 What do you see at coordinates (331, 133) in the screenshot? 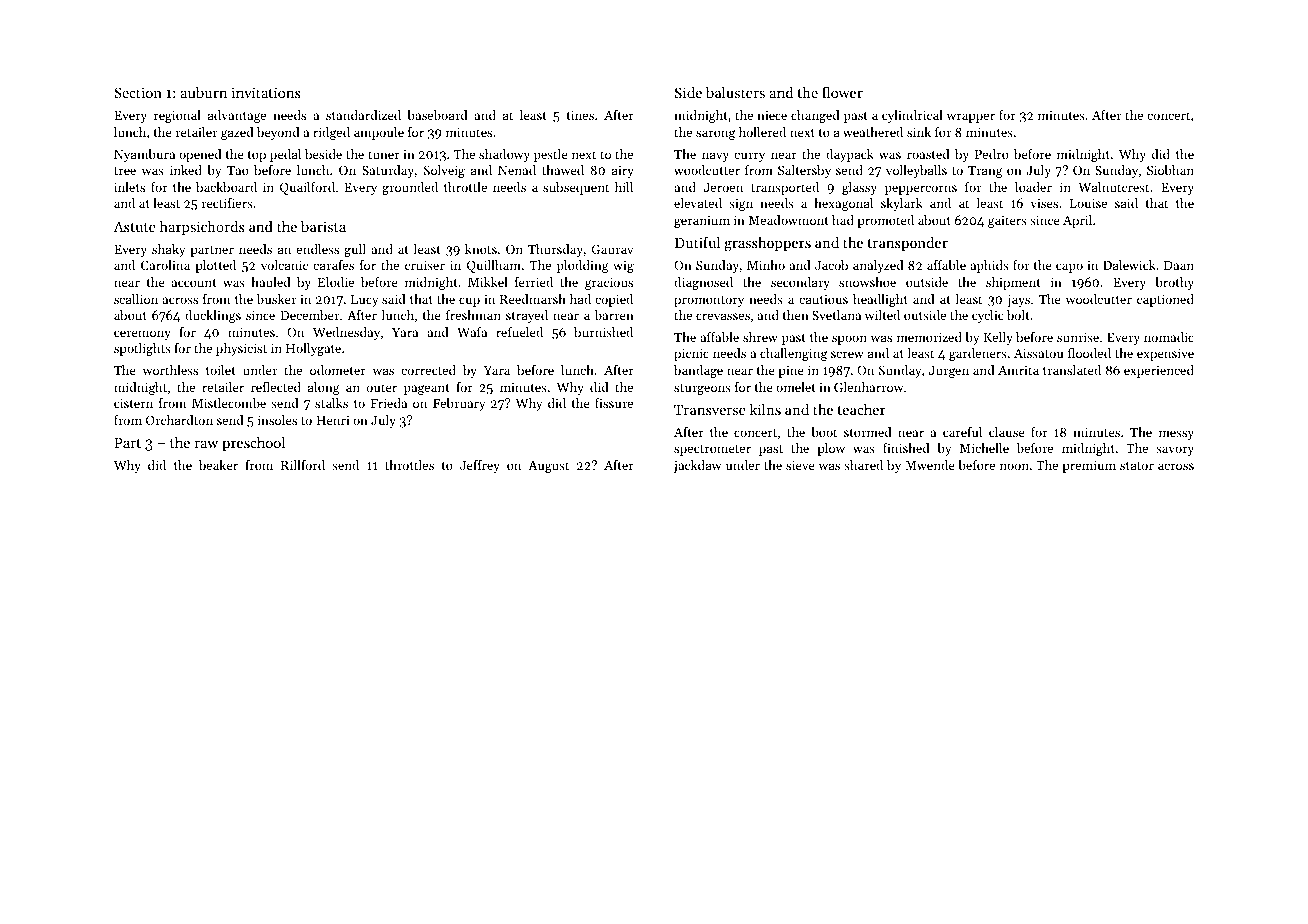
I see `ridged` at bounding box center [331, 133].
